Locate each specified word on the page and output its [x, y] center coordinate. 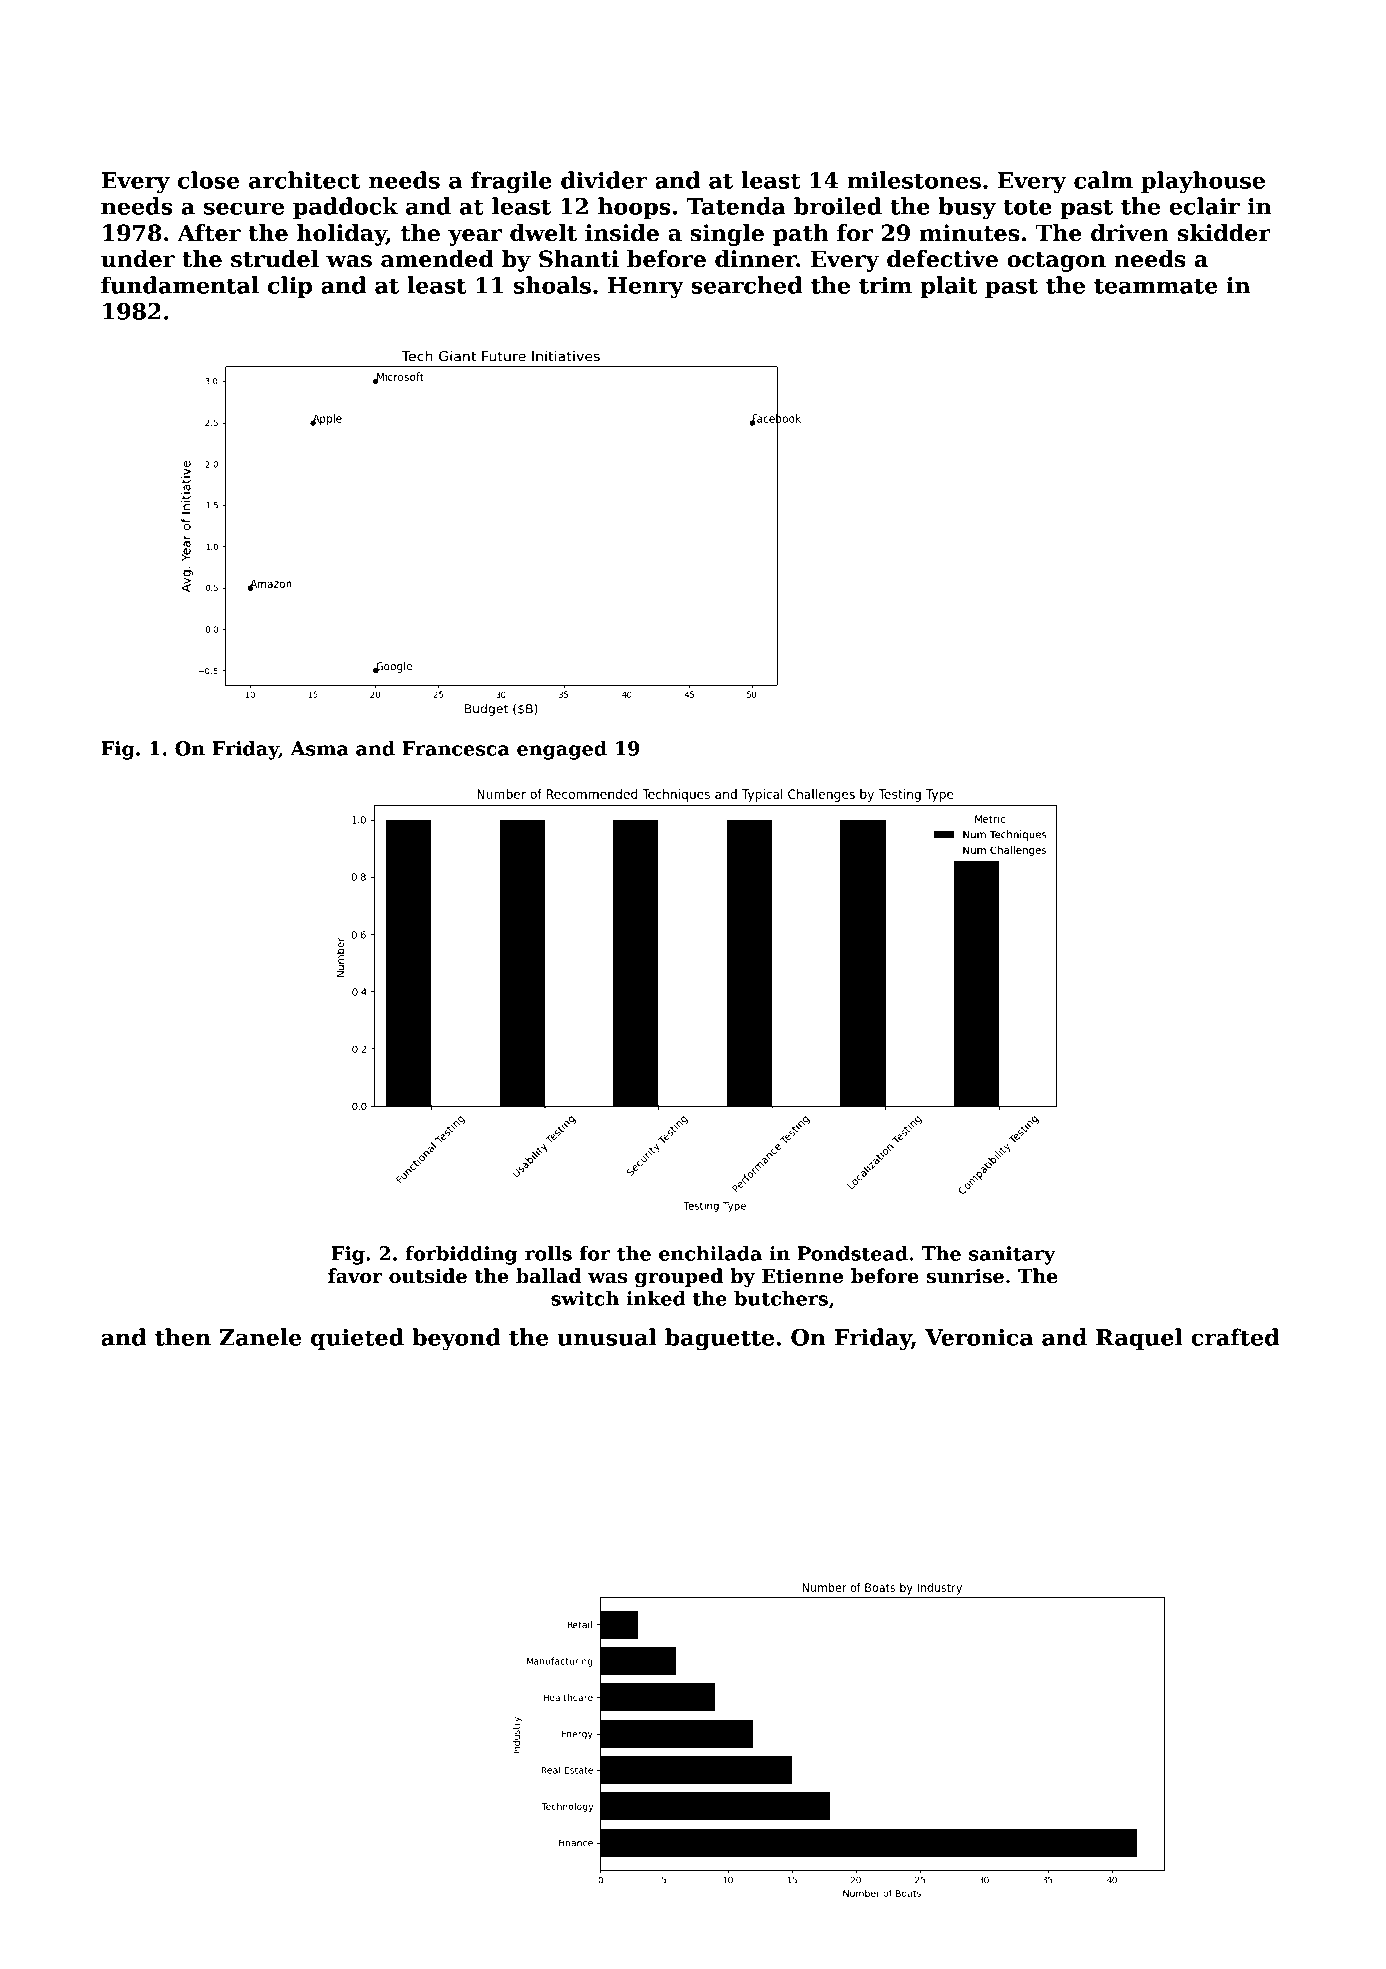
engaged [562, 750]
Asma [319, 748]
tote [1027, 207]
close [209, 180]
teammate [1156, 286]
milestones [914, 180]
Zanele [260, 1337]
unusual [607, 1337]
